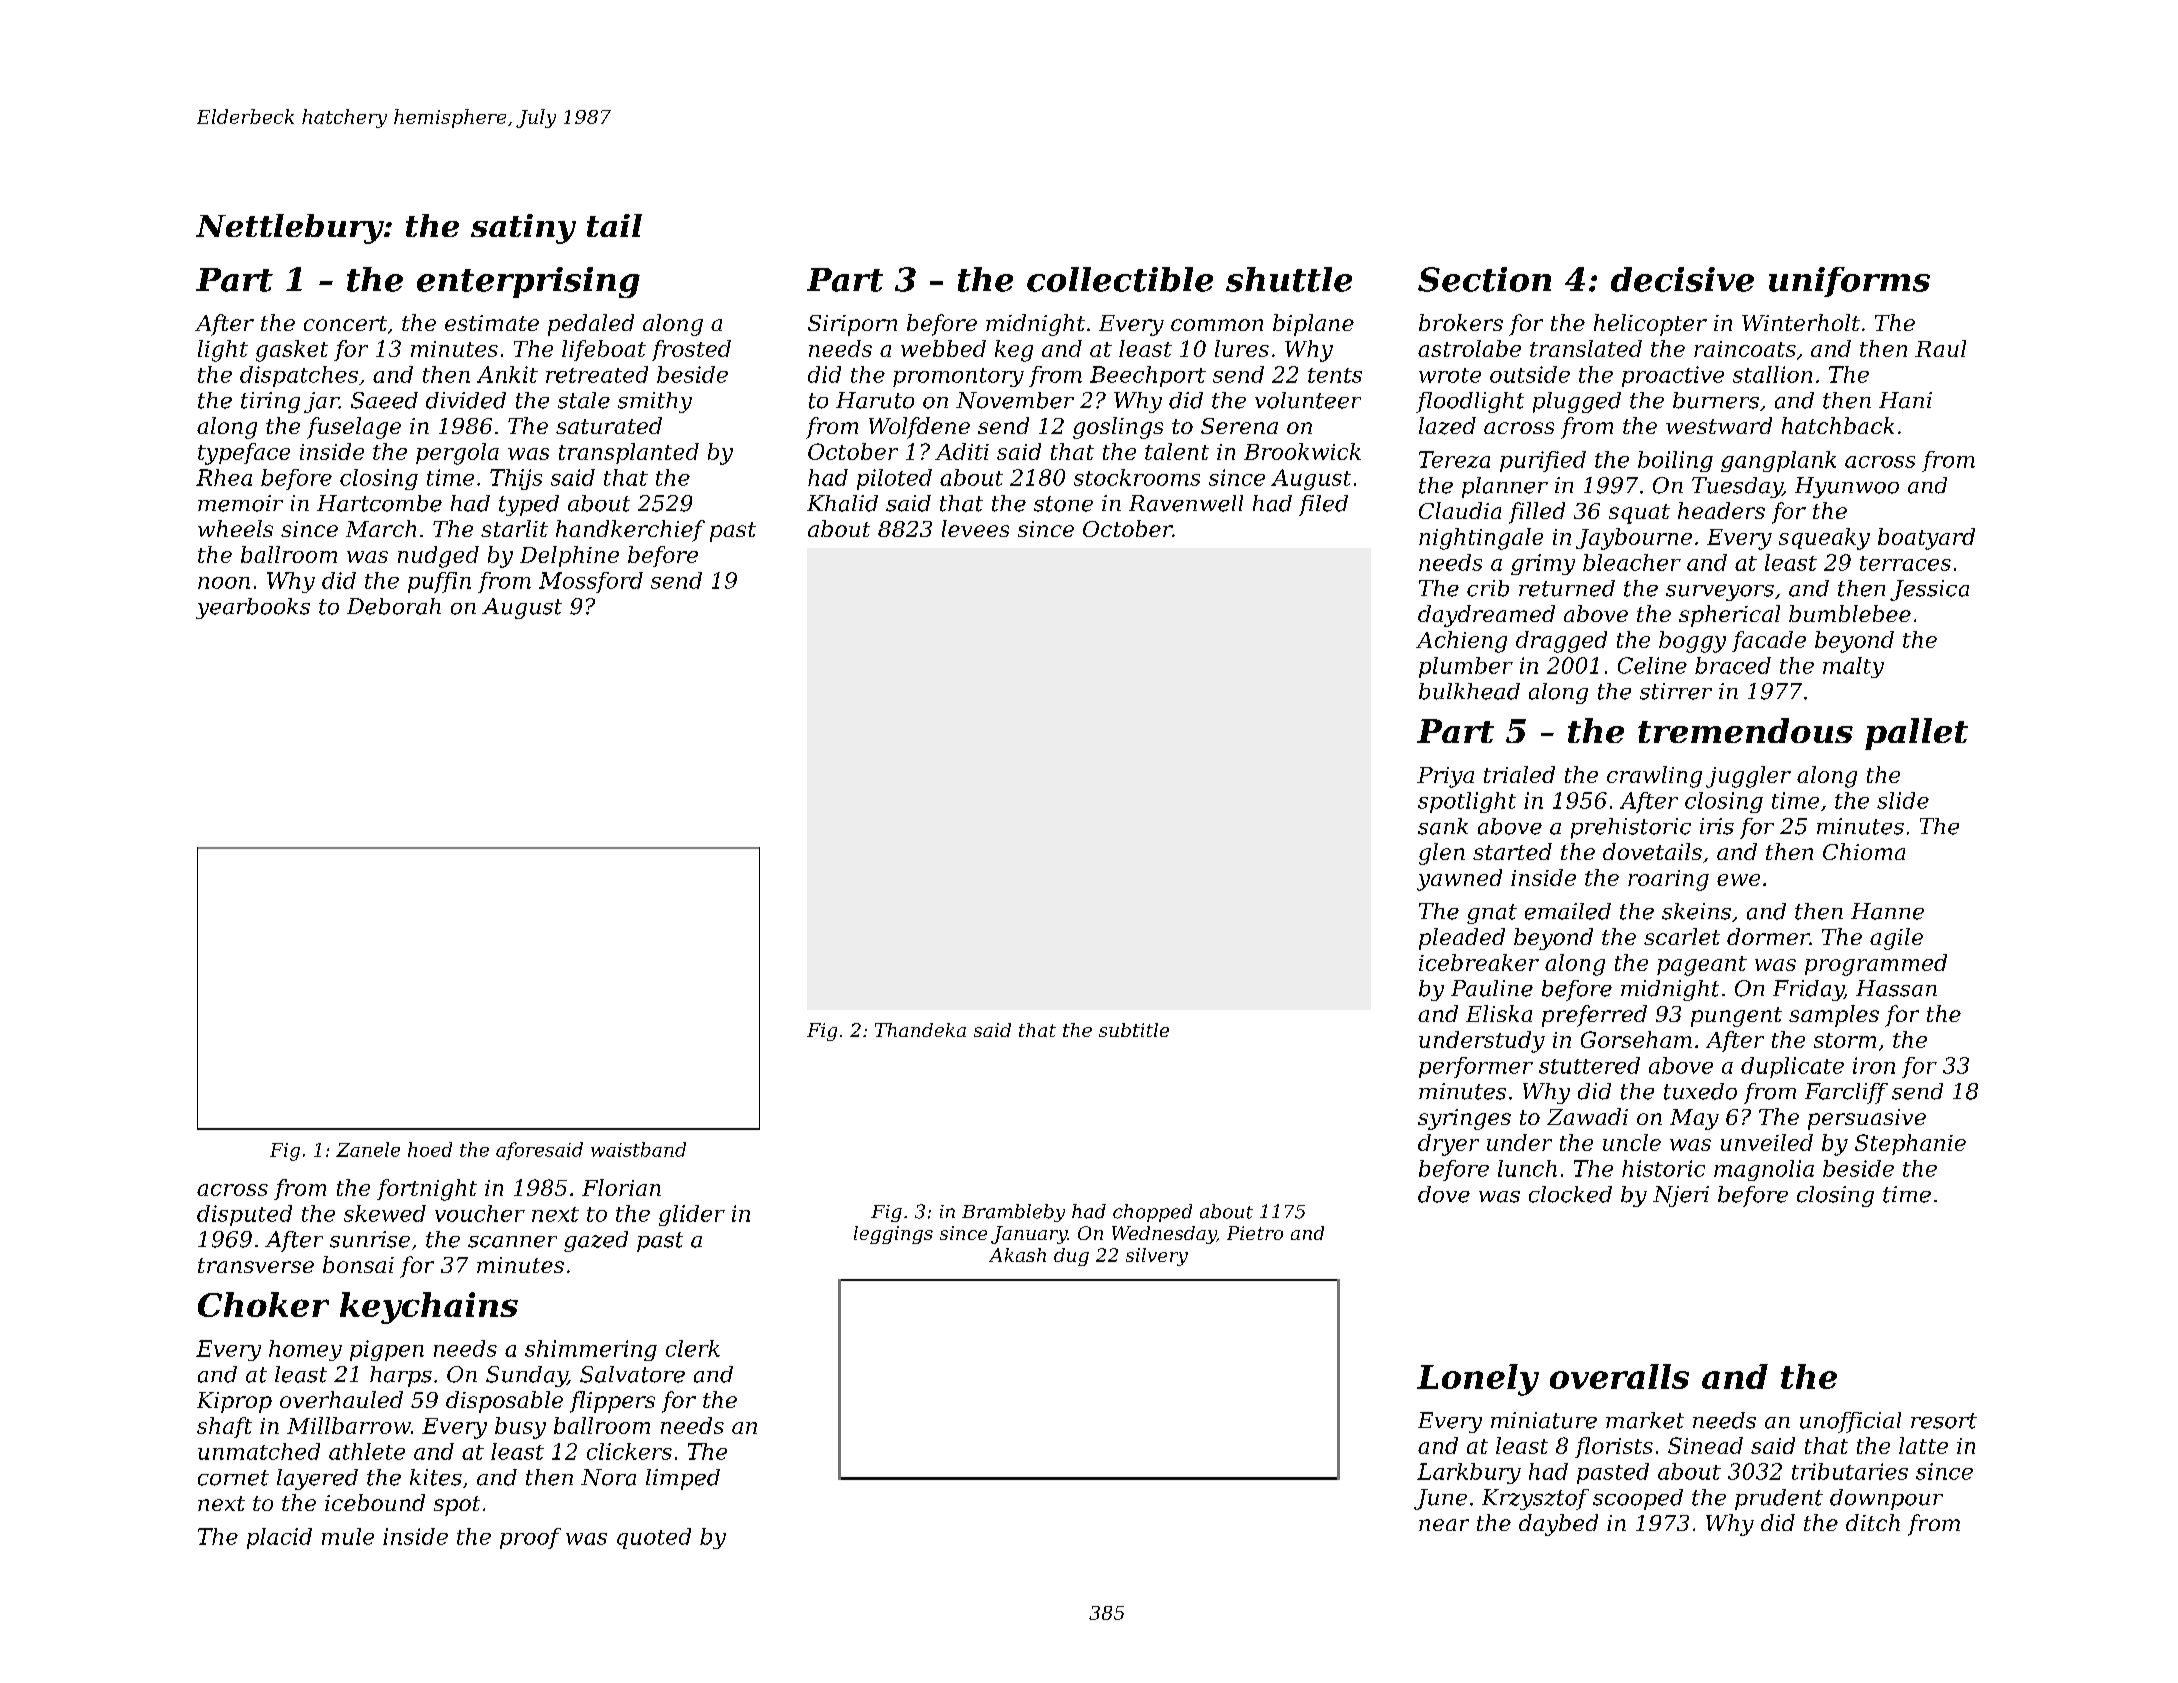  Describe the element at coordinates (654, 1538) in the screenshot. I see `quoted` at that location.
